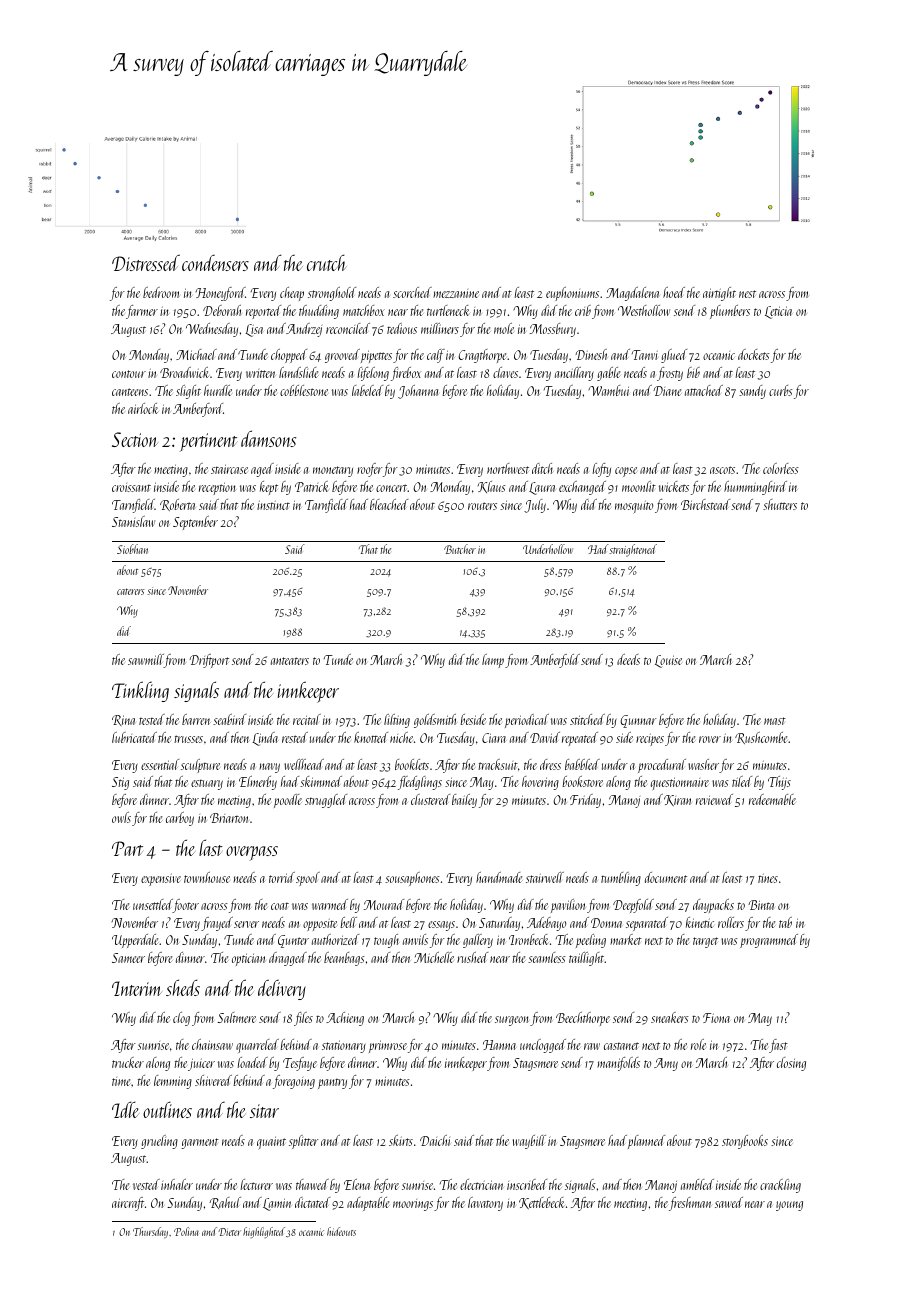 The height and width of the screenshot is (1308, 924). I want to click on aircraft, so click(128, 1204).
